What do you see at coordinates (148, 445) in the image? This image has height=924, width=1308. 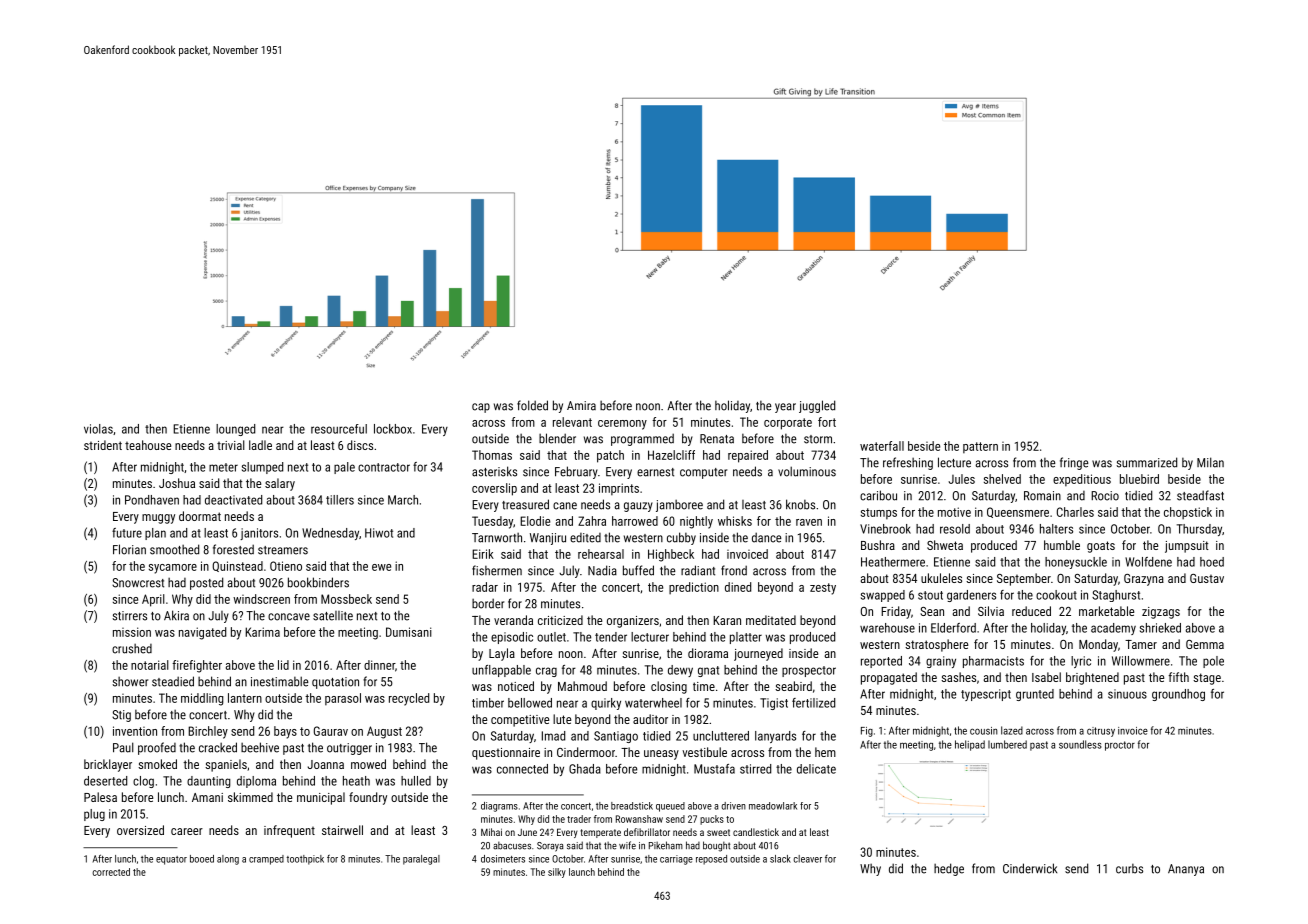 I see `teahouse` at bounding box center [148, 445].
